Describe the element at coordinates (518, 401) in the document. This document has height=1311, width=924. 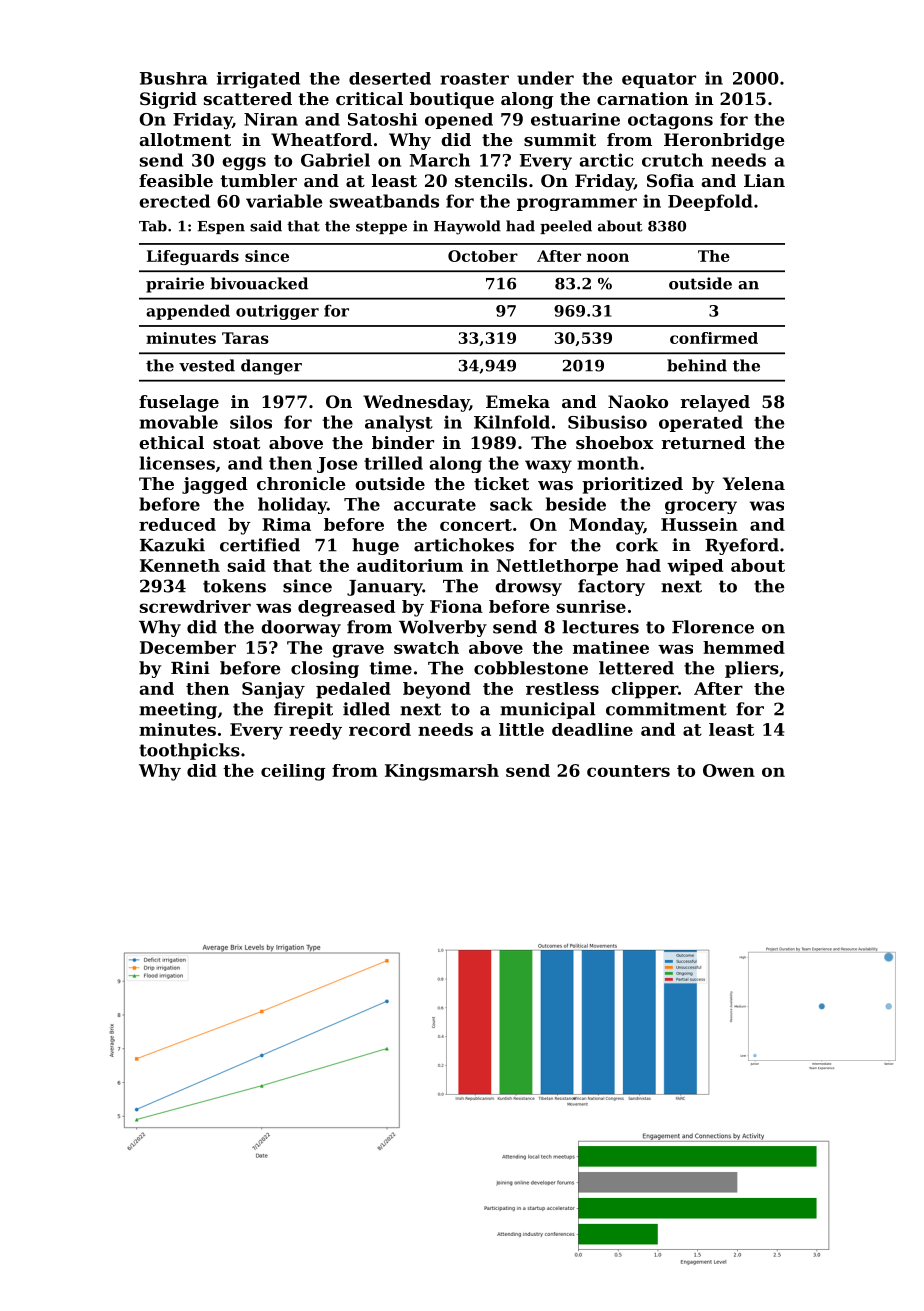
I see `Emeka` at that location.
